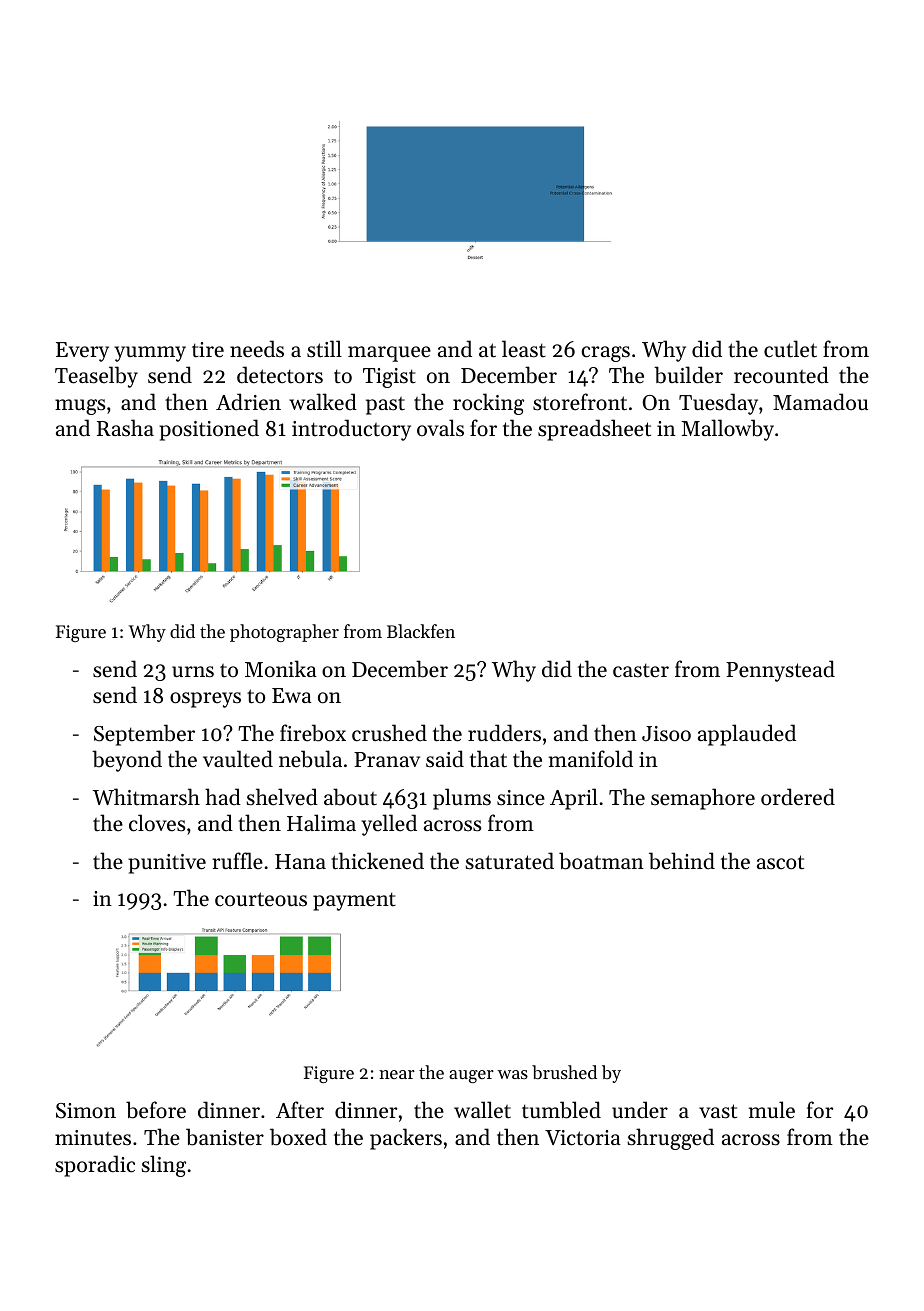  I want to click on Mamadou, so click(820, 402).
